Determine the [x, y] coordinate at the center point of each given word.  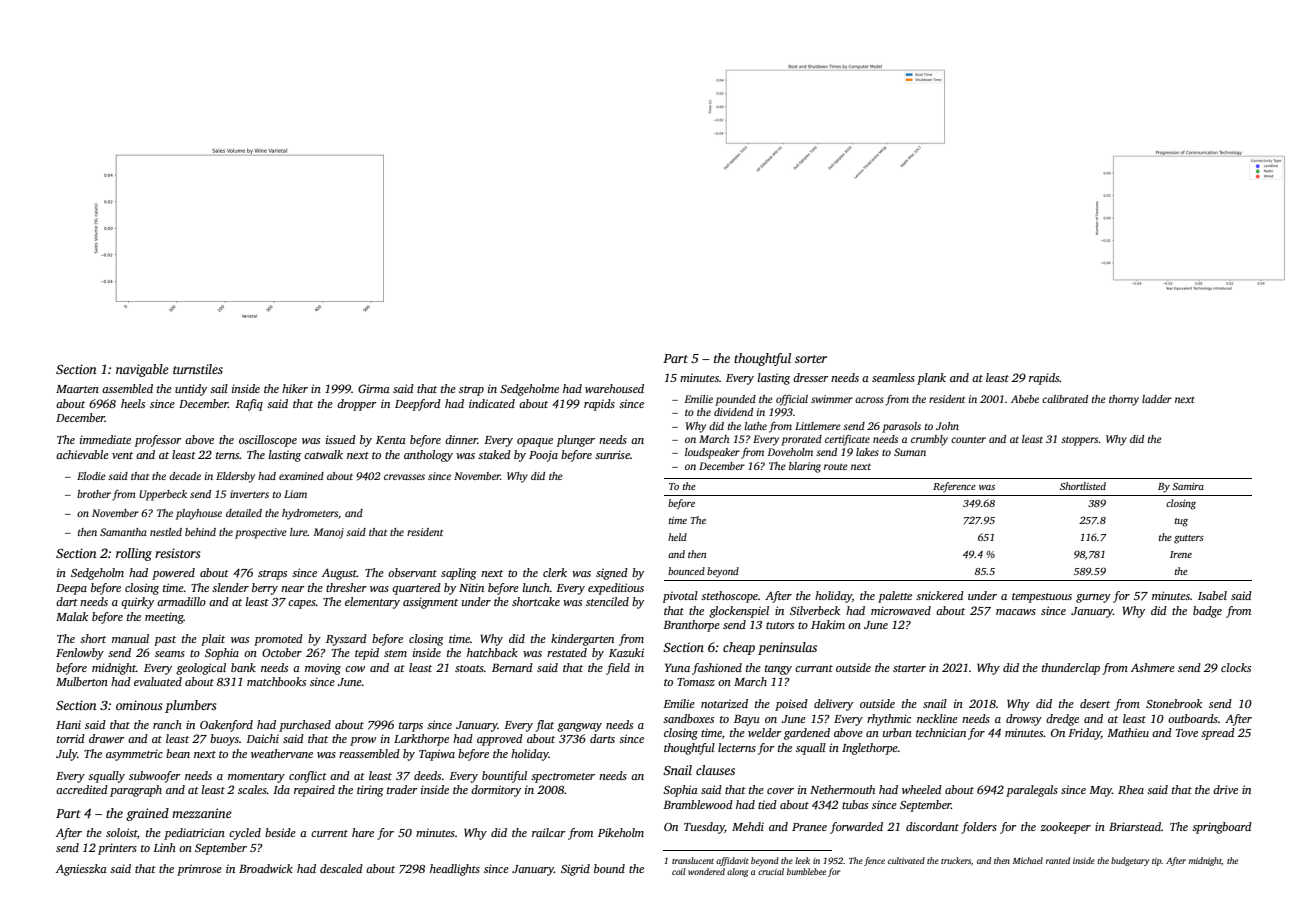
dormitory [496, 791]
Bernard [512, 667]
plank [931, 379]
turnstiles [198, 369]
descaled [341, 868]
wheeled [922, 789]
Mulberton [82, 681]
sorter [811, 359]
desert [1095, 703]
